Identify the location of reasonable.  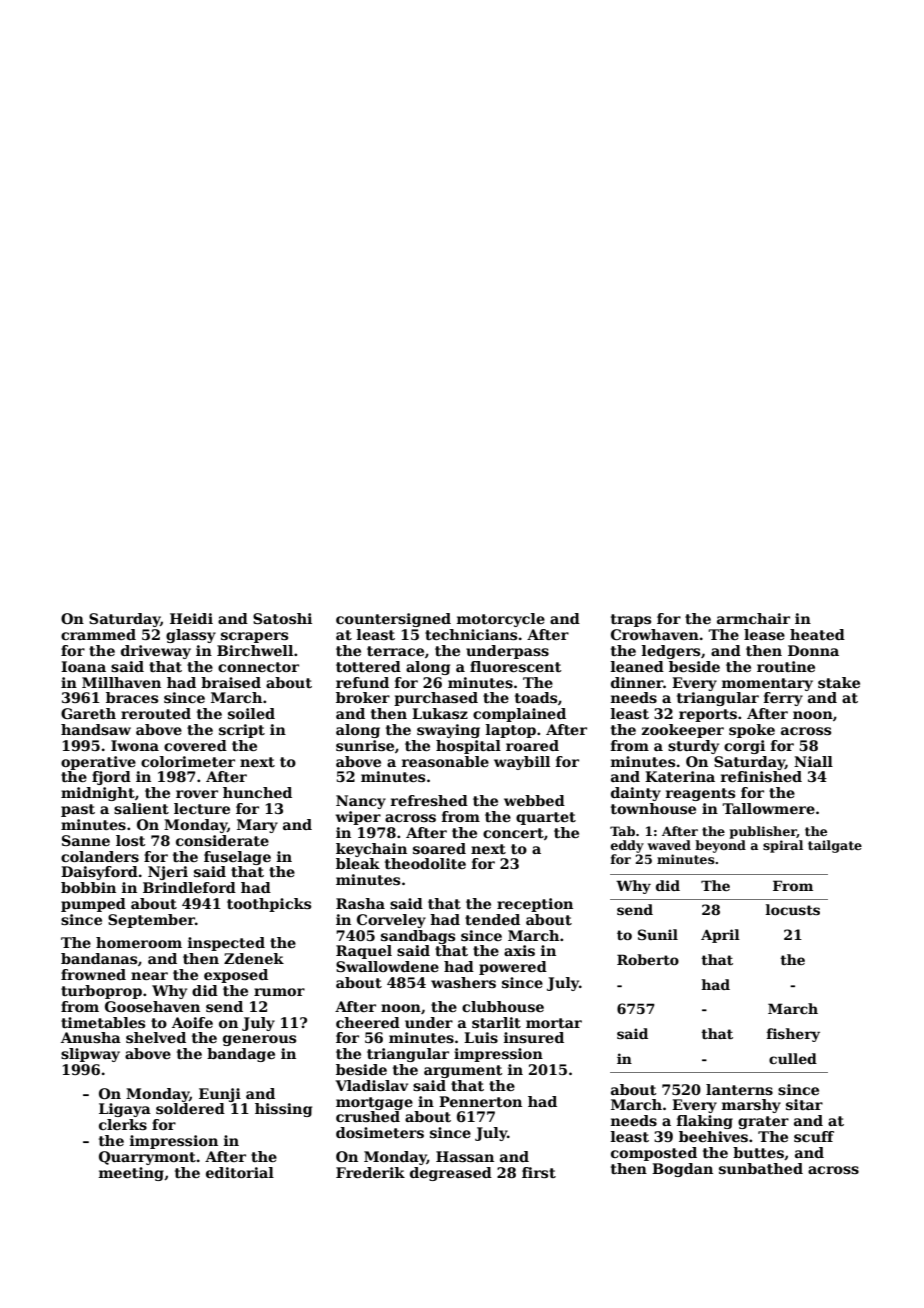
(445, 761).
